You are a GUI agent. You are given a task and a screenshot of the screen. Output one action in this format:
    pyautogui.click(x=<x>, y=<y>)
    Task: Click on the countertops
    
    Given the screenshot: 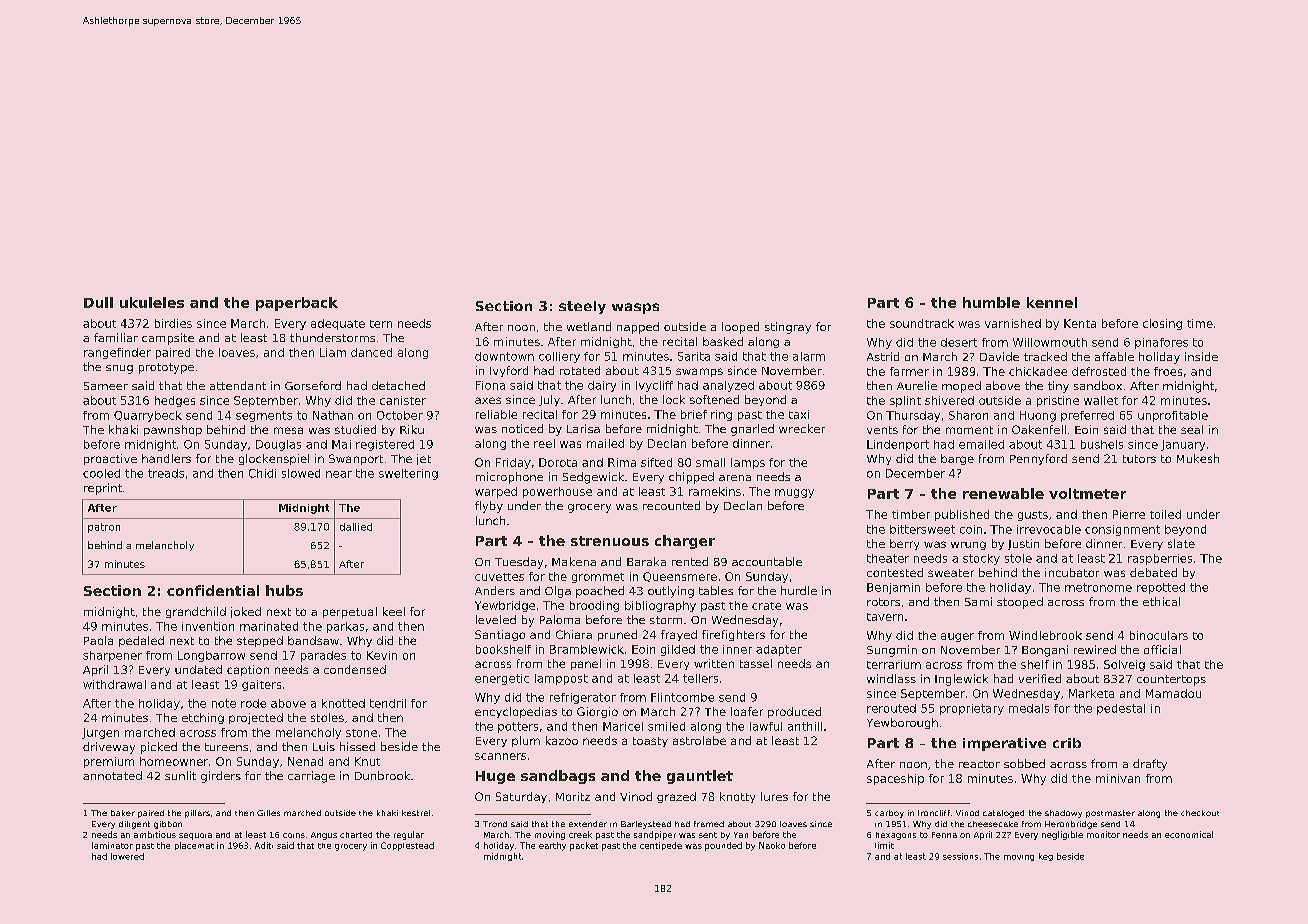 What is the action you would take?
    pyautogui.click(x=1171, y=680)
